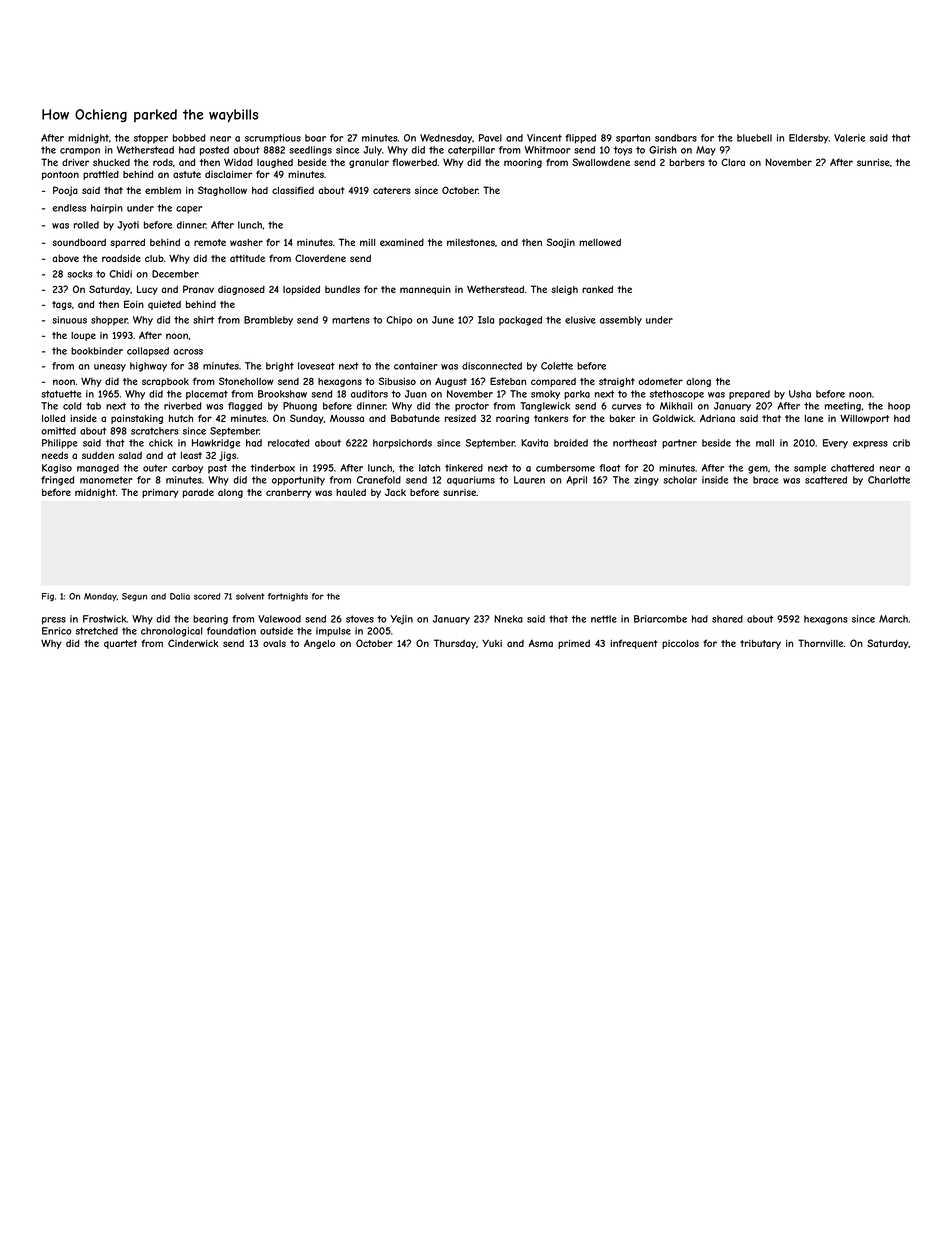 The height and width of the page is (1233, 952). What do you see at coordinates (849, 138) in the page?
I see `Valerie` at bounding box center [849, 138].
